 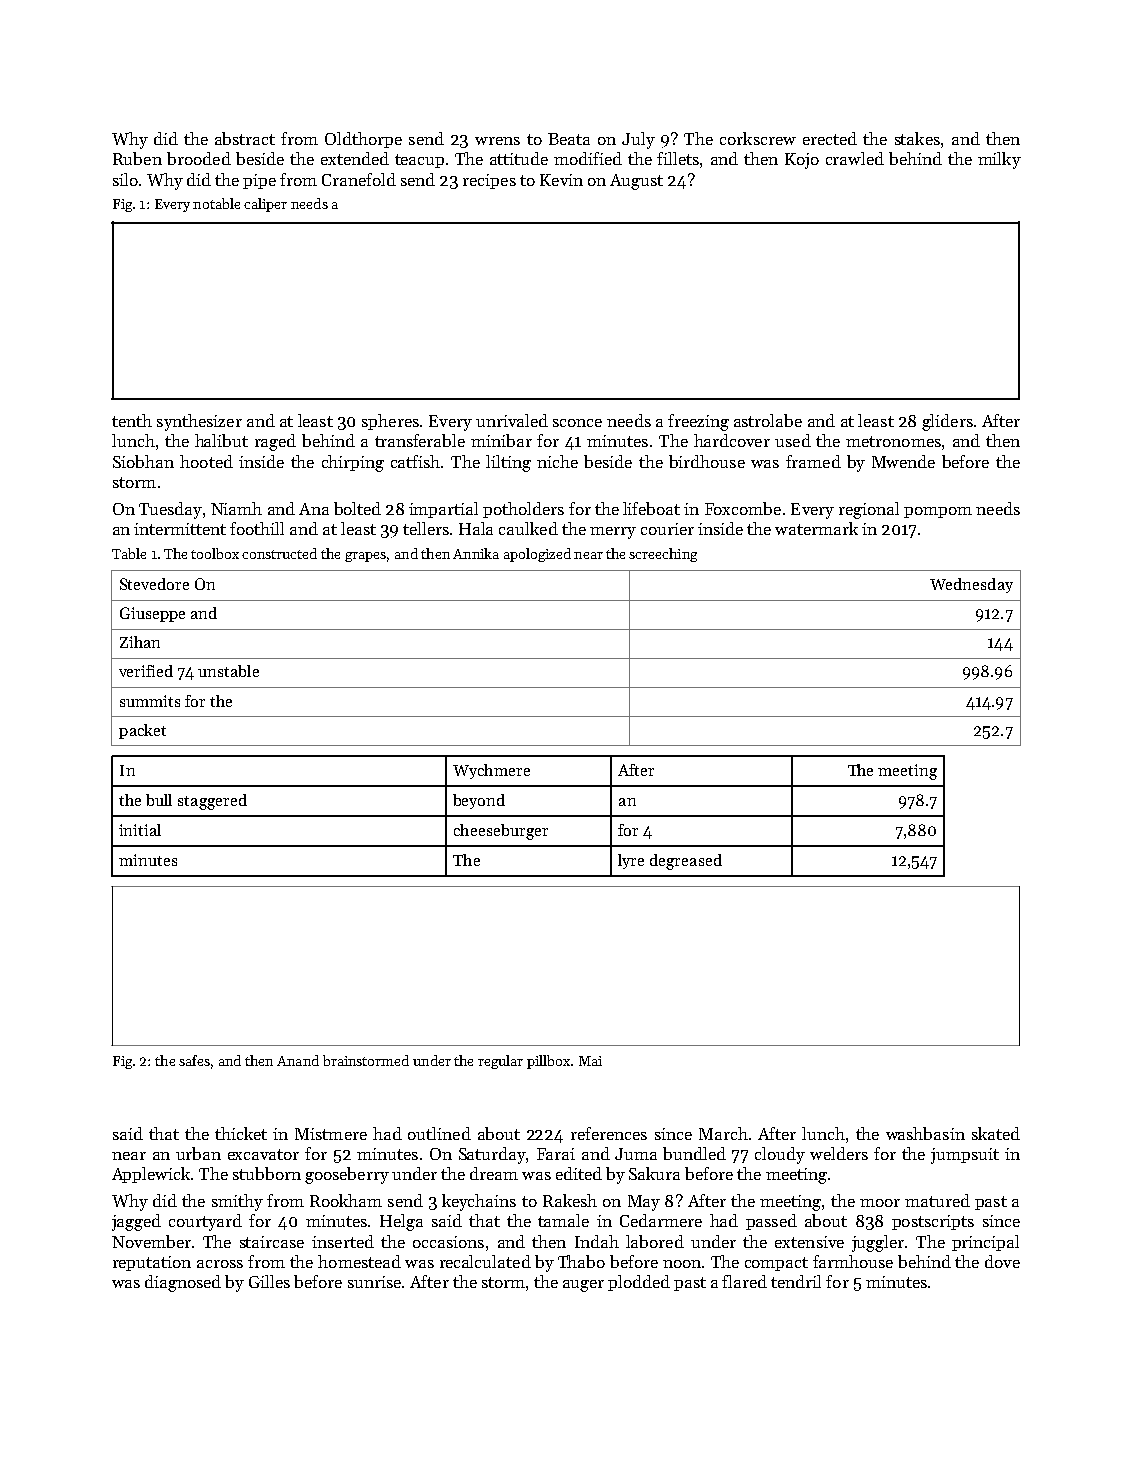 What do you see at coordinates (390, 422) in the image?
I see `spheres` at bounding box center [390, 422].
